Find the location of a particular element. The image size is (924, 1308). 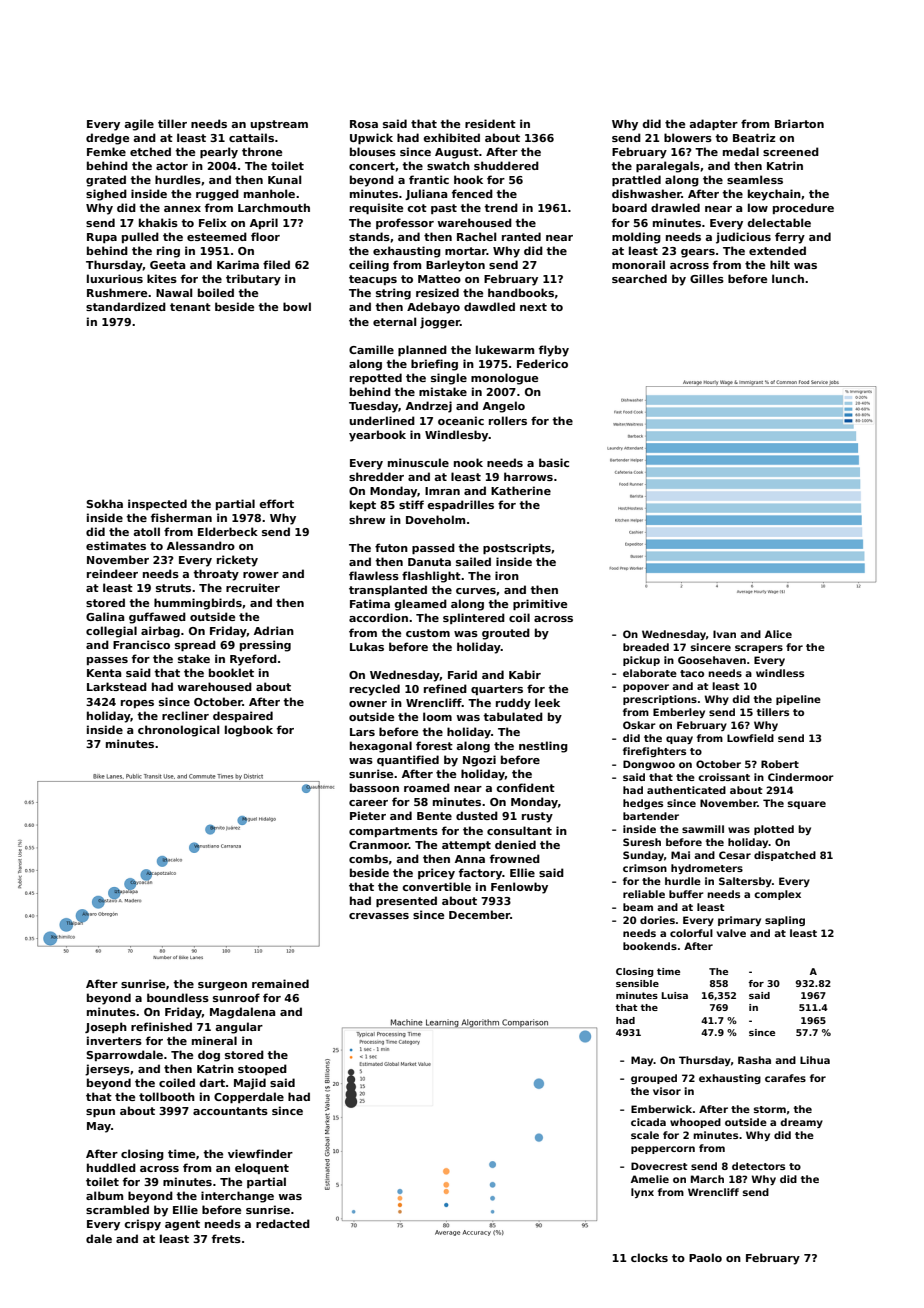

Katherine is located at coordinates (521, 490).
